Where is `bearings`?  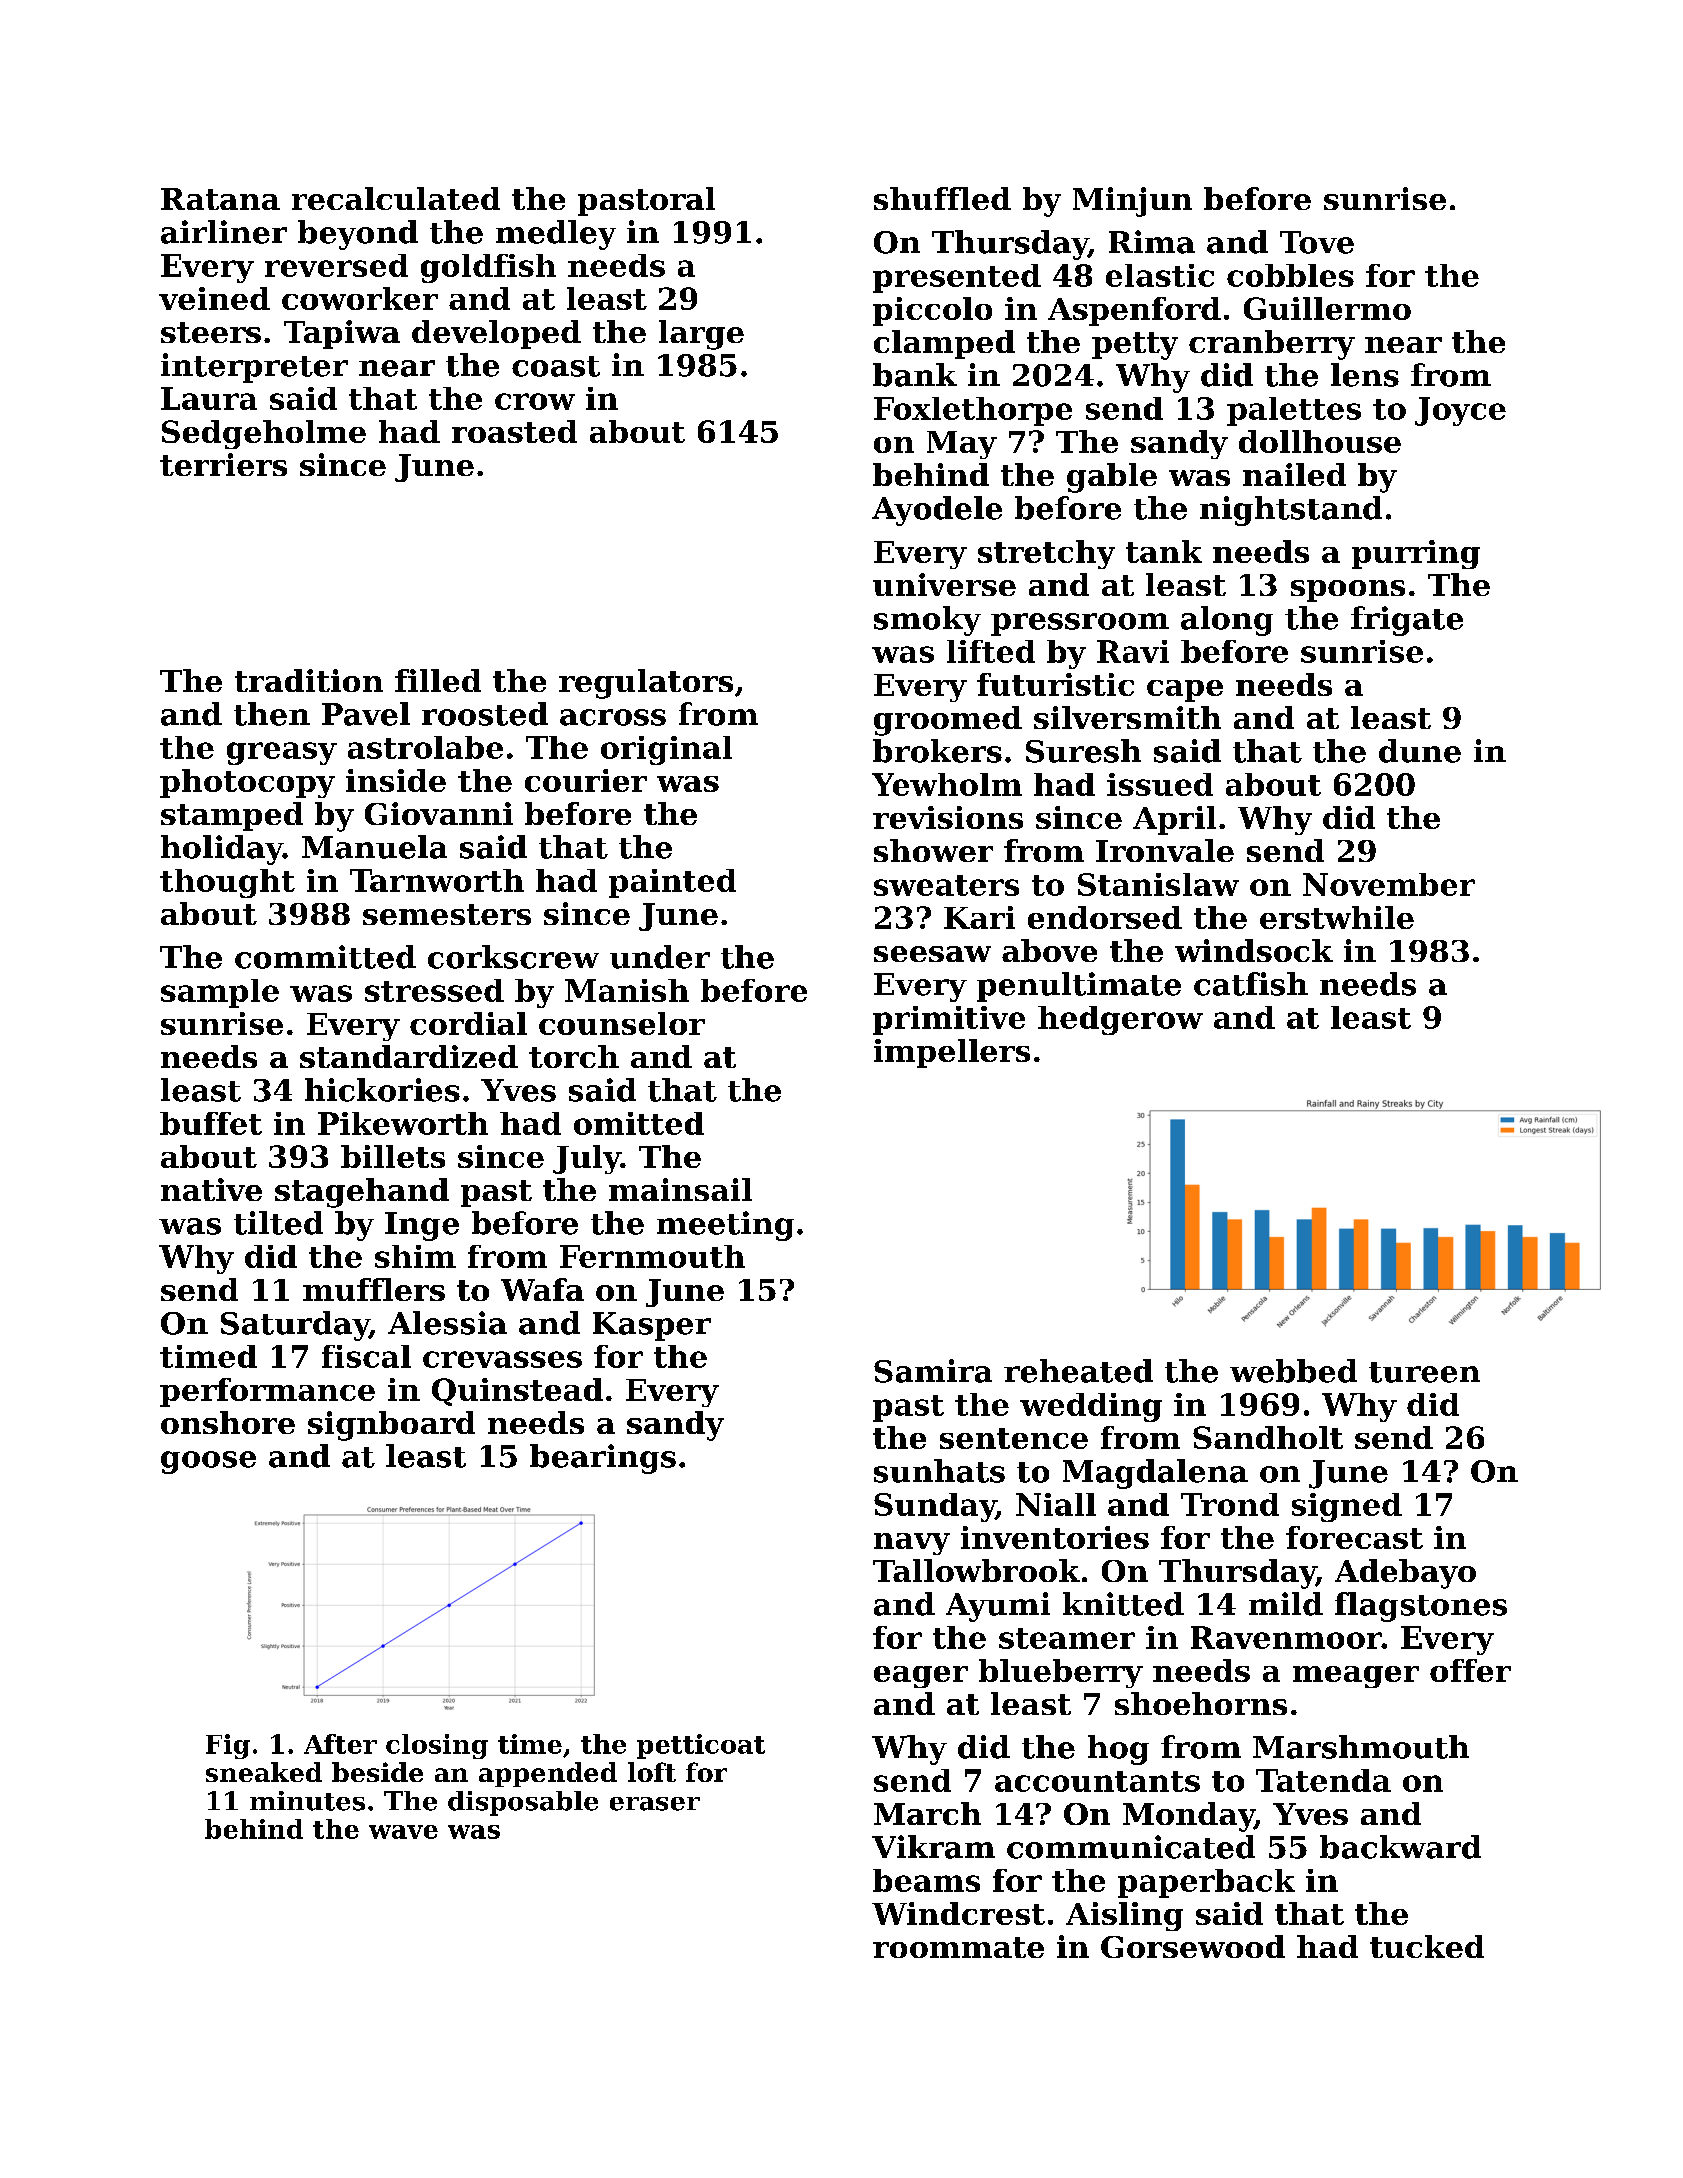
bearings is located at coordinates (603, 1459).
